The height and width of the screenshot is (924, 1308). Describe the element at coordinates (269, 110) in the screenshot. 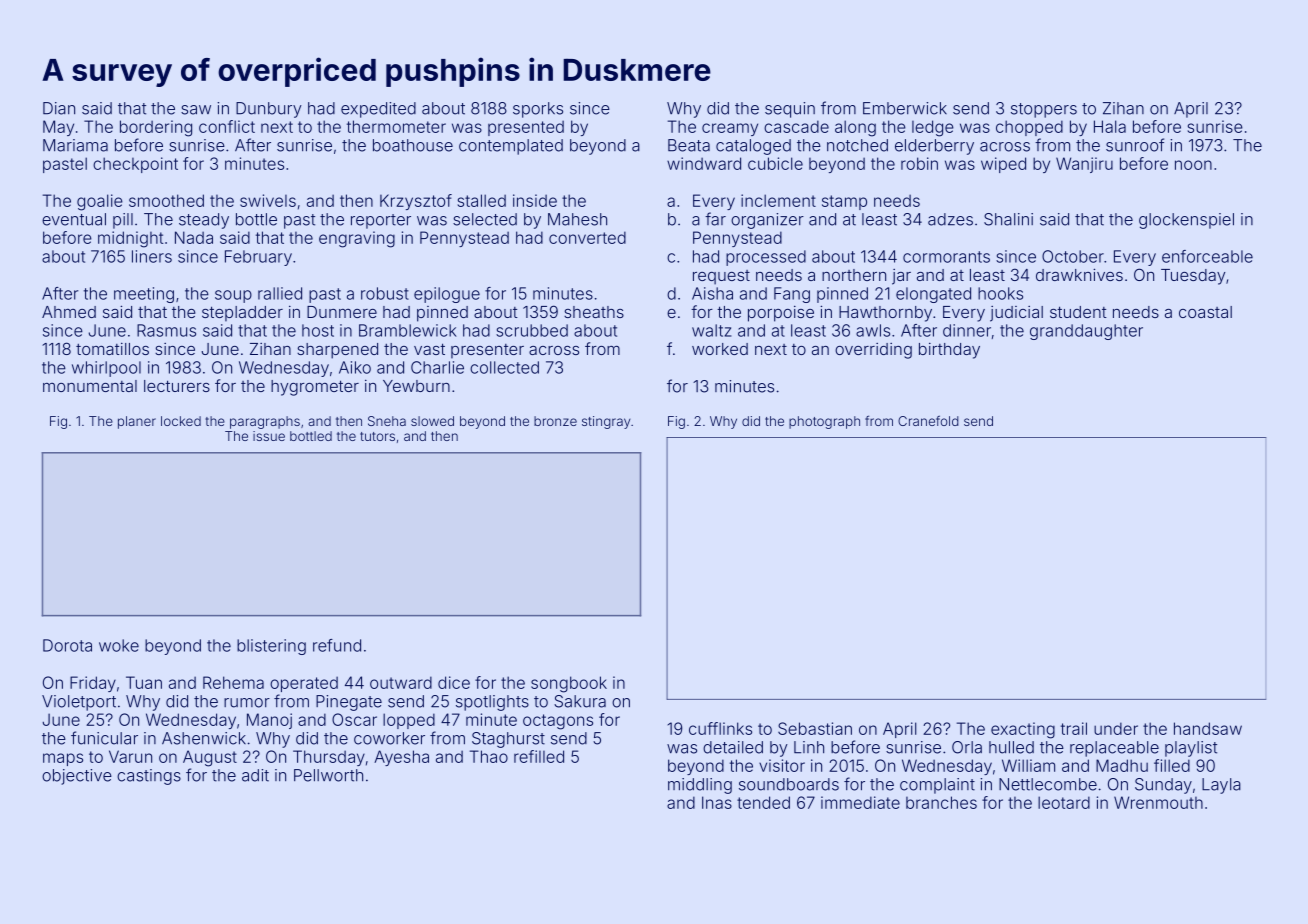

I see `Dunbury` at that location.
